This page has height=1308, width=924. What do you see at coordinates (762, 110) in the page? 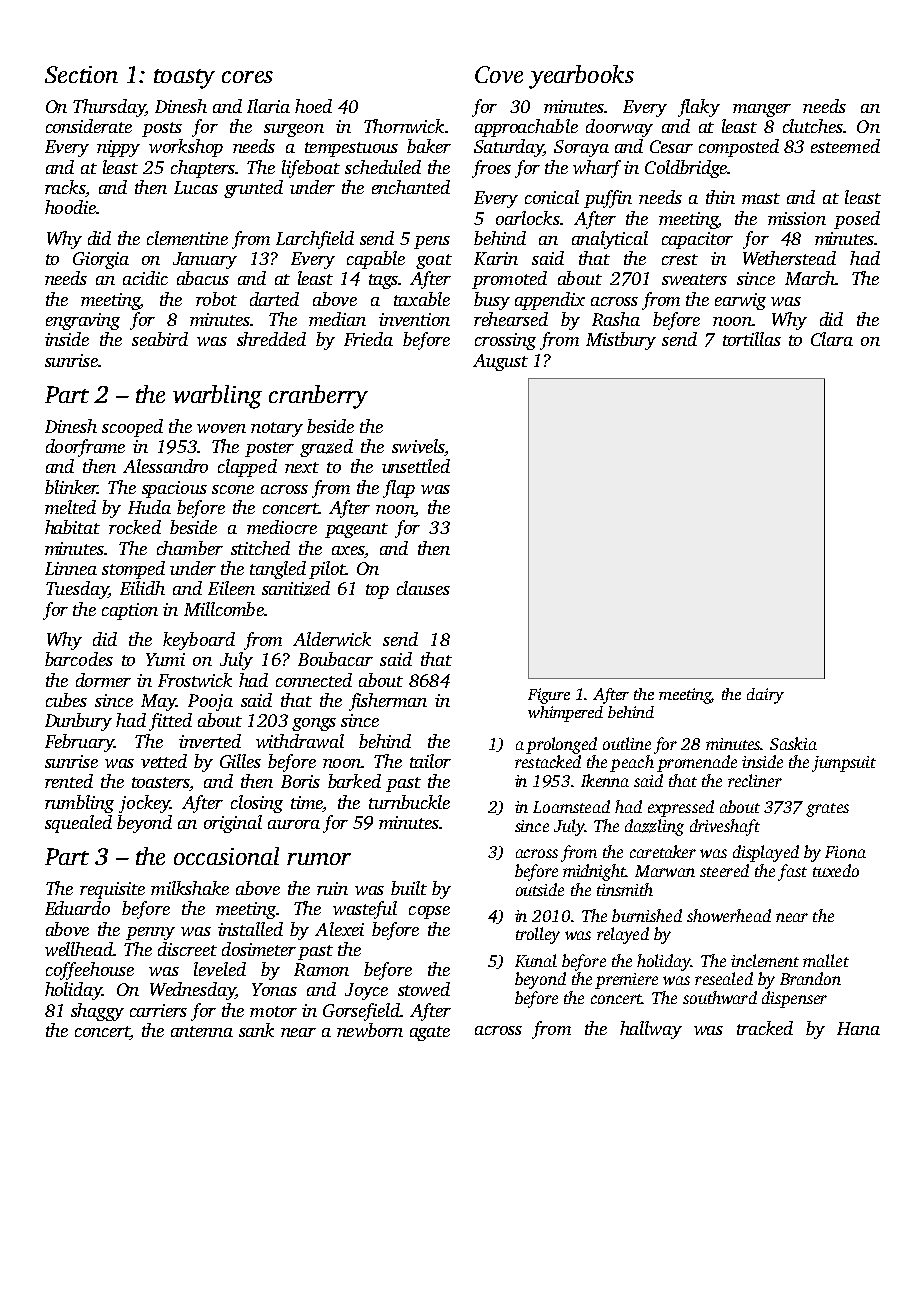
I see `manger` at bounding box center [762, 110].
